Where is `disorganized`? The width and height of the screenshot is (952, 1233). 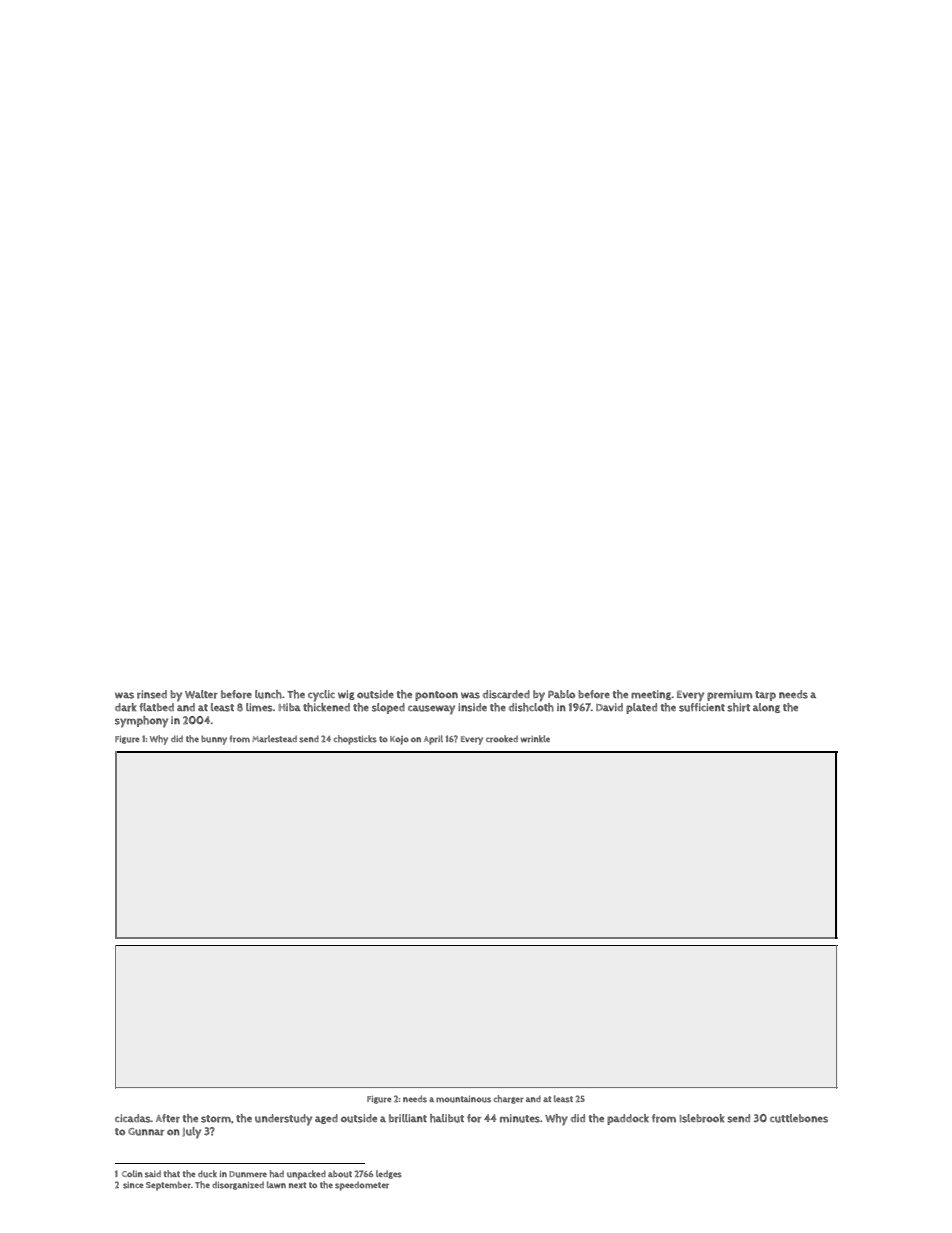 disorganized is located at coordinates (238, 1185).
